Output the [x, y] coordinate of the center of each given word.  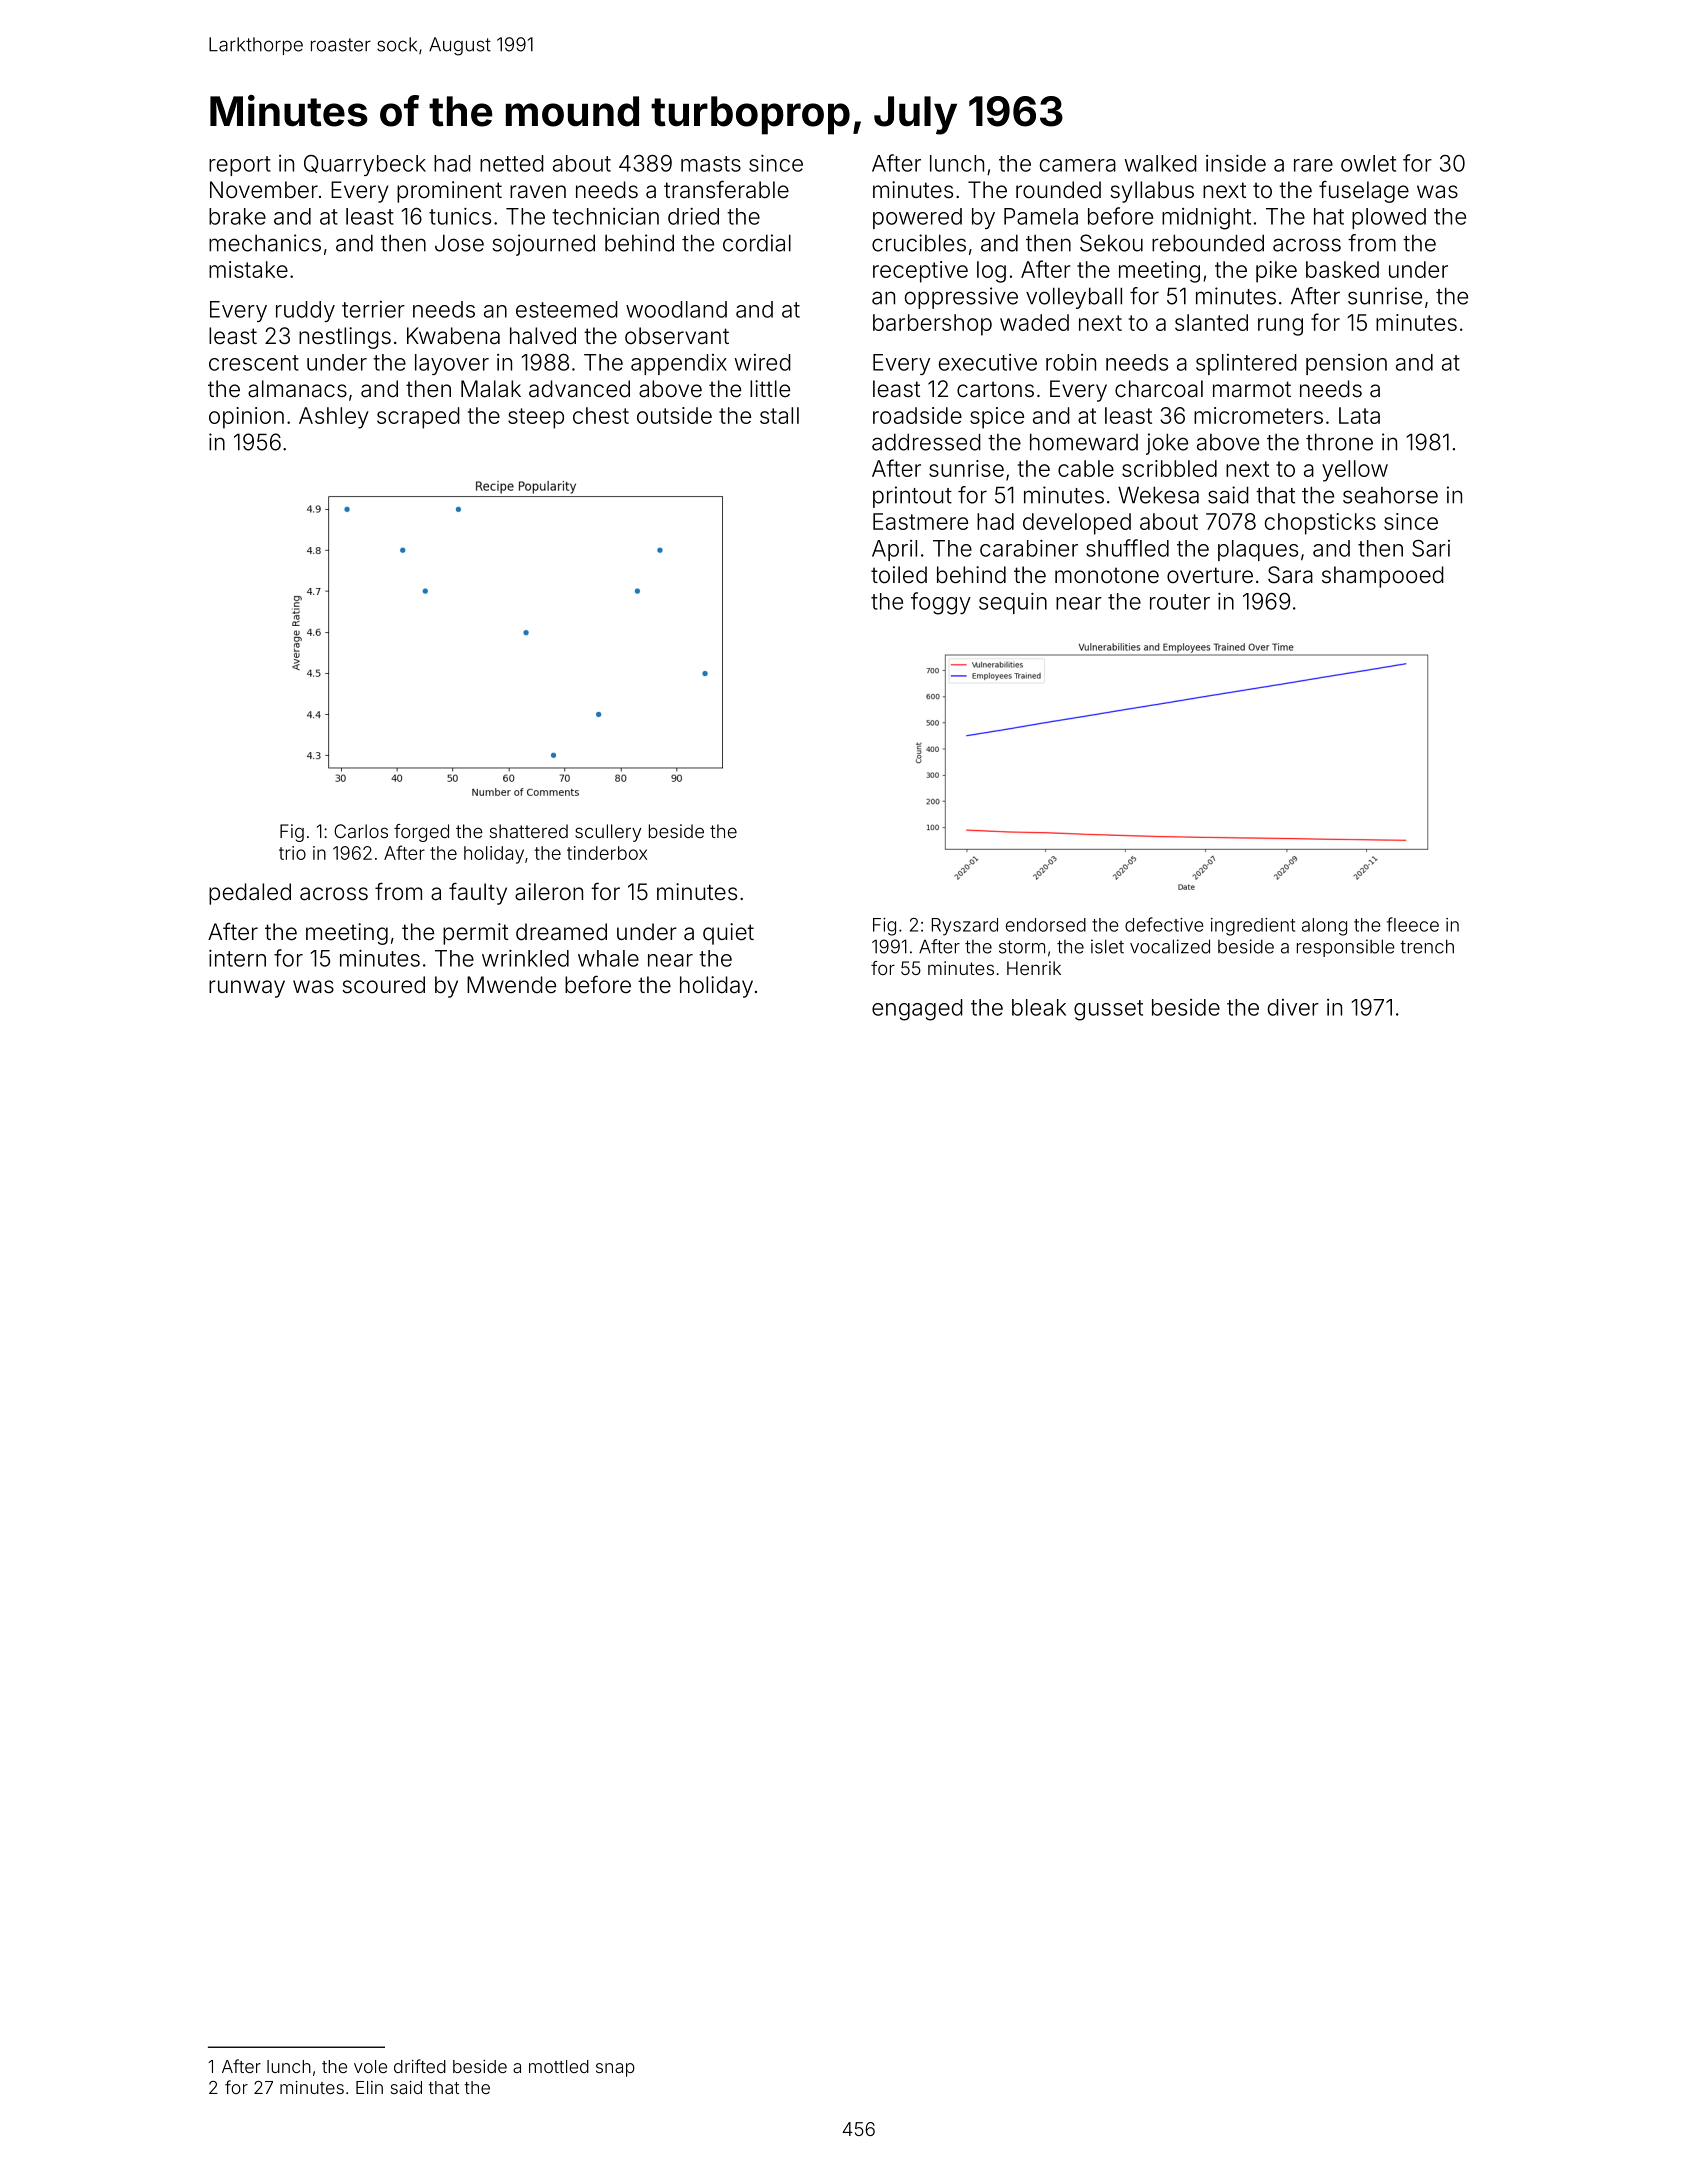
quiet [728, 934]
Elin [369, 2087]
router [1180, 602]
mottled [559, 2066]
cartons [995, 389]
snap [615, 2070]
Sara [1290, 575]
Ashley [334, 418]
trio [292, 853]
